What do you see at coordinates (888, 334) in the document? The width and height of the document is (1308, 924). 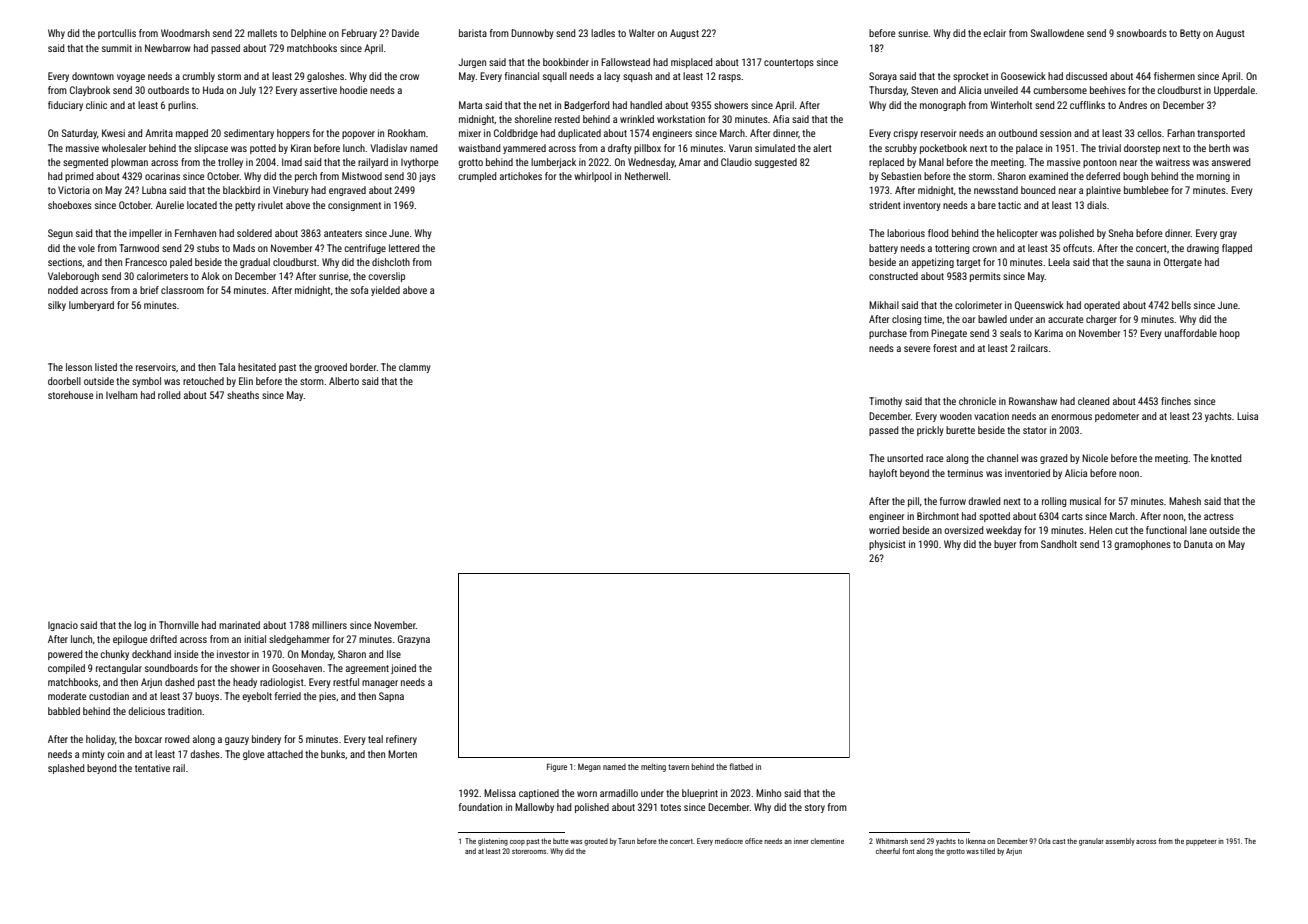 I see `purchase` at bounding box center [888, 334].
